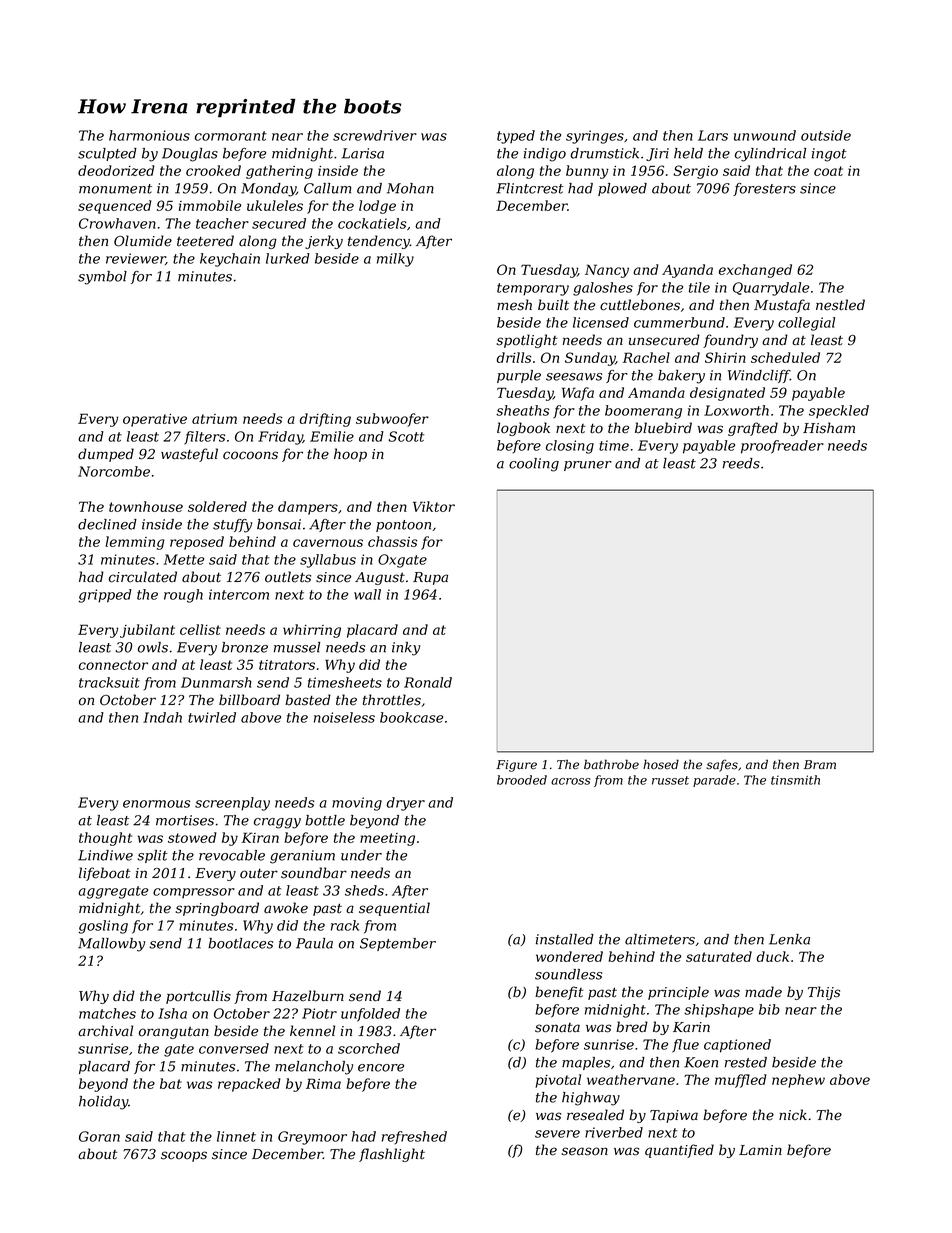 The height and width of the screenshot is (1233, 952). I want to click on Lamin, so click(760, 1150).
